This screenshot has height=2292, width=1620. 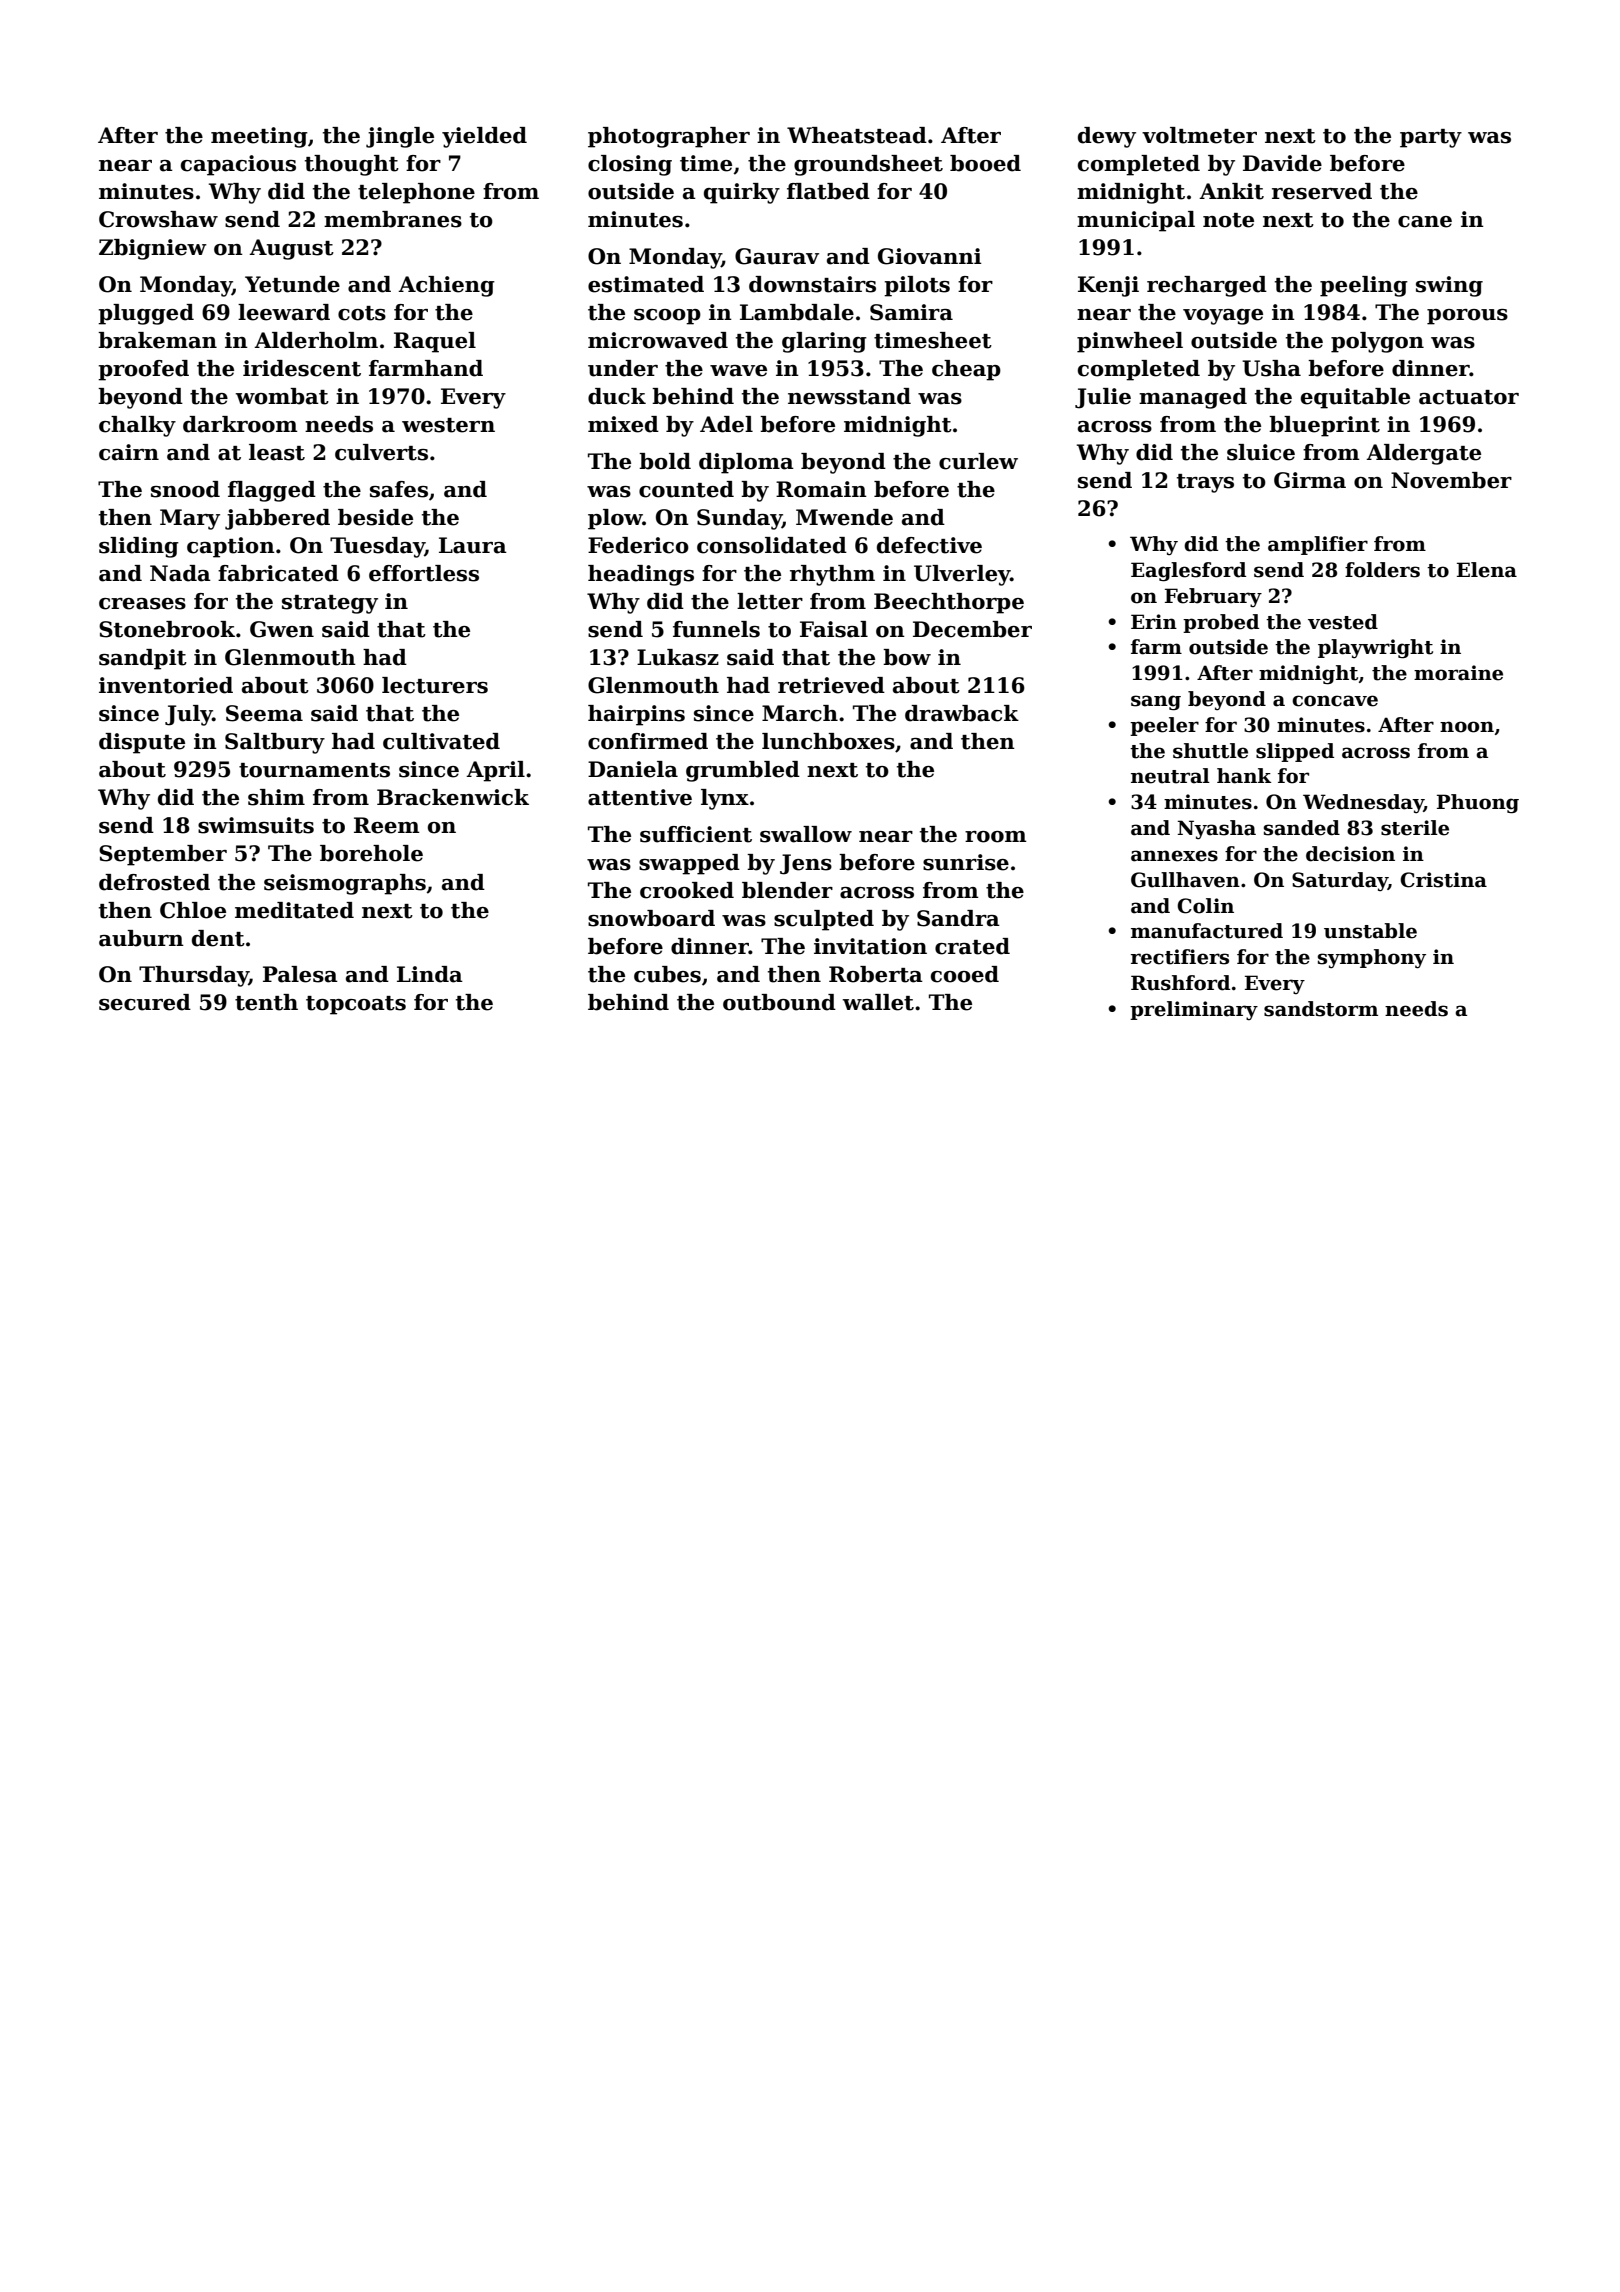 I want to click on topcoats, so click(x=356, y=1005).
